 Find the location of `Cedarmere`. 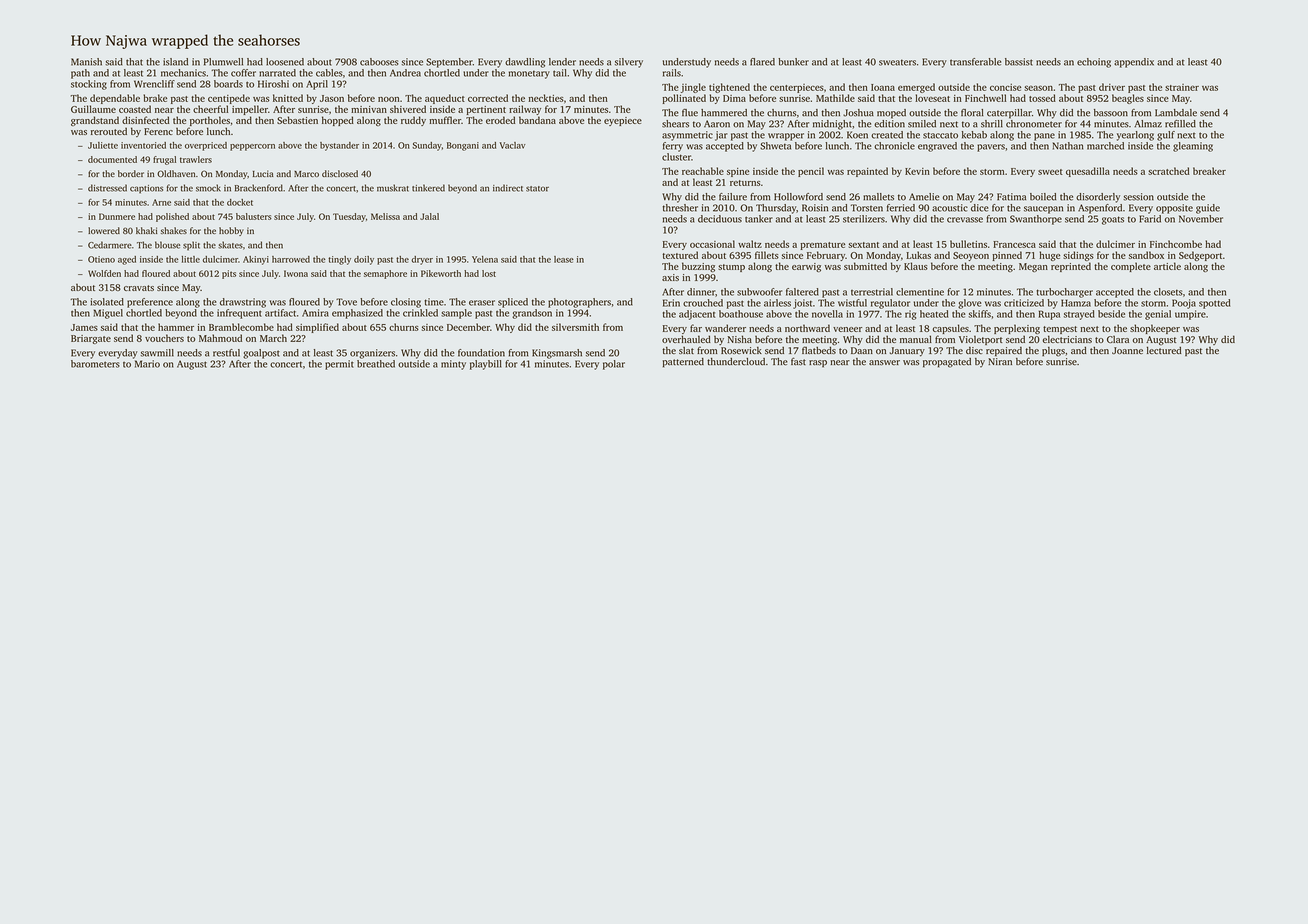

Cedarmere is located at coordinates (110, 245).
